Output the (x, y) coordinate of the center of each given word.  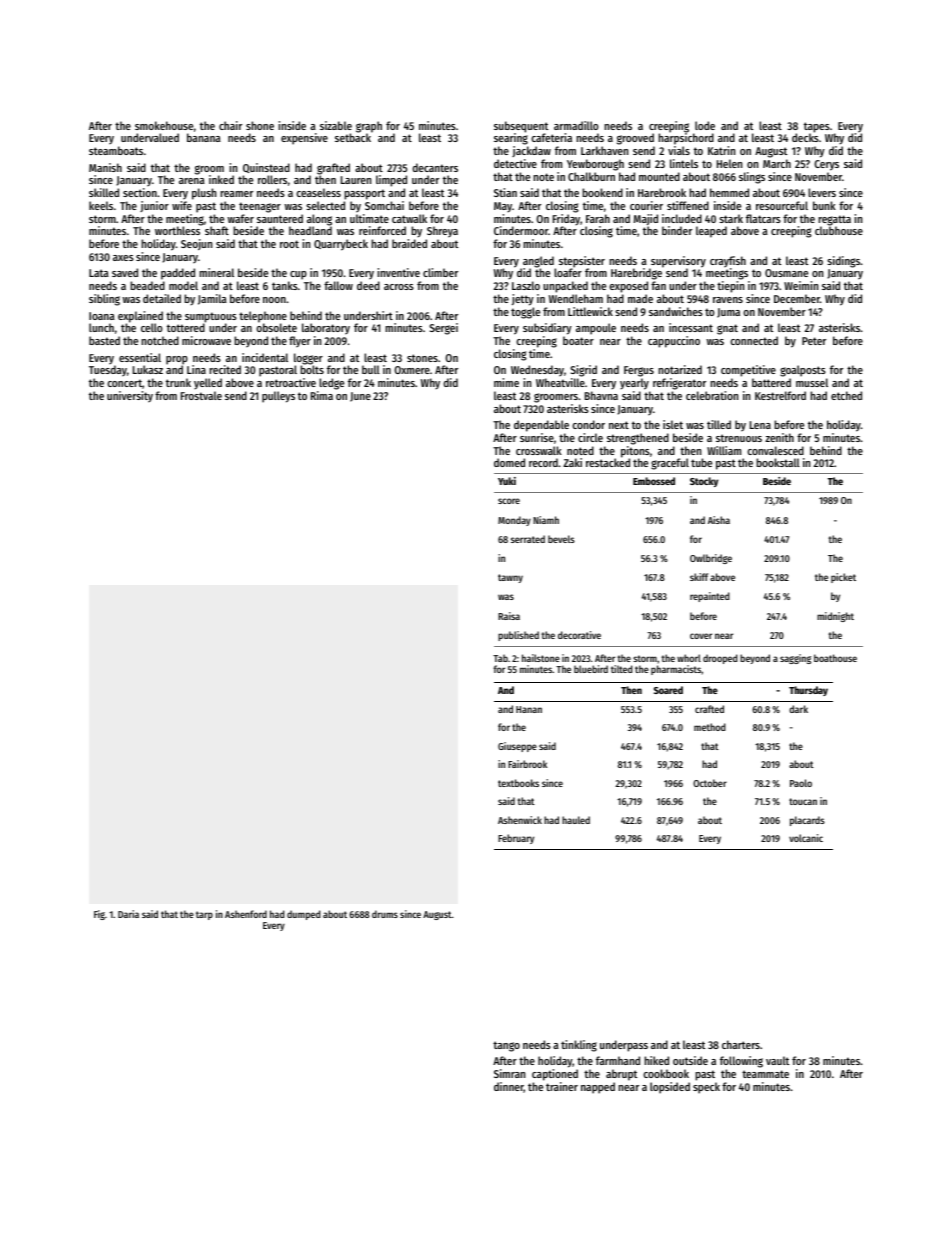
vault (777, 1060)
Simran (509, 1073)
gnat (727, 329)
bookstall (778, 462)
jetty (523, 300)
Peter (814, 341)
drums (385, 914)
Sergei (443, 329)
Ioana (102, 316)
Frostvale (201, 395)
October (710, 783)
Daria (128, 914)
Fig (99, 915)
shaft (217, 230)
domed (509, 462)
